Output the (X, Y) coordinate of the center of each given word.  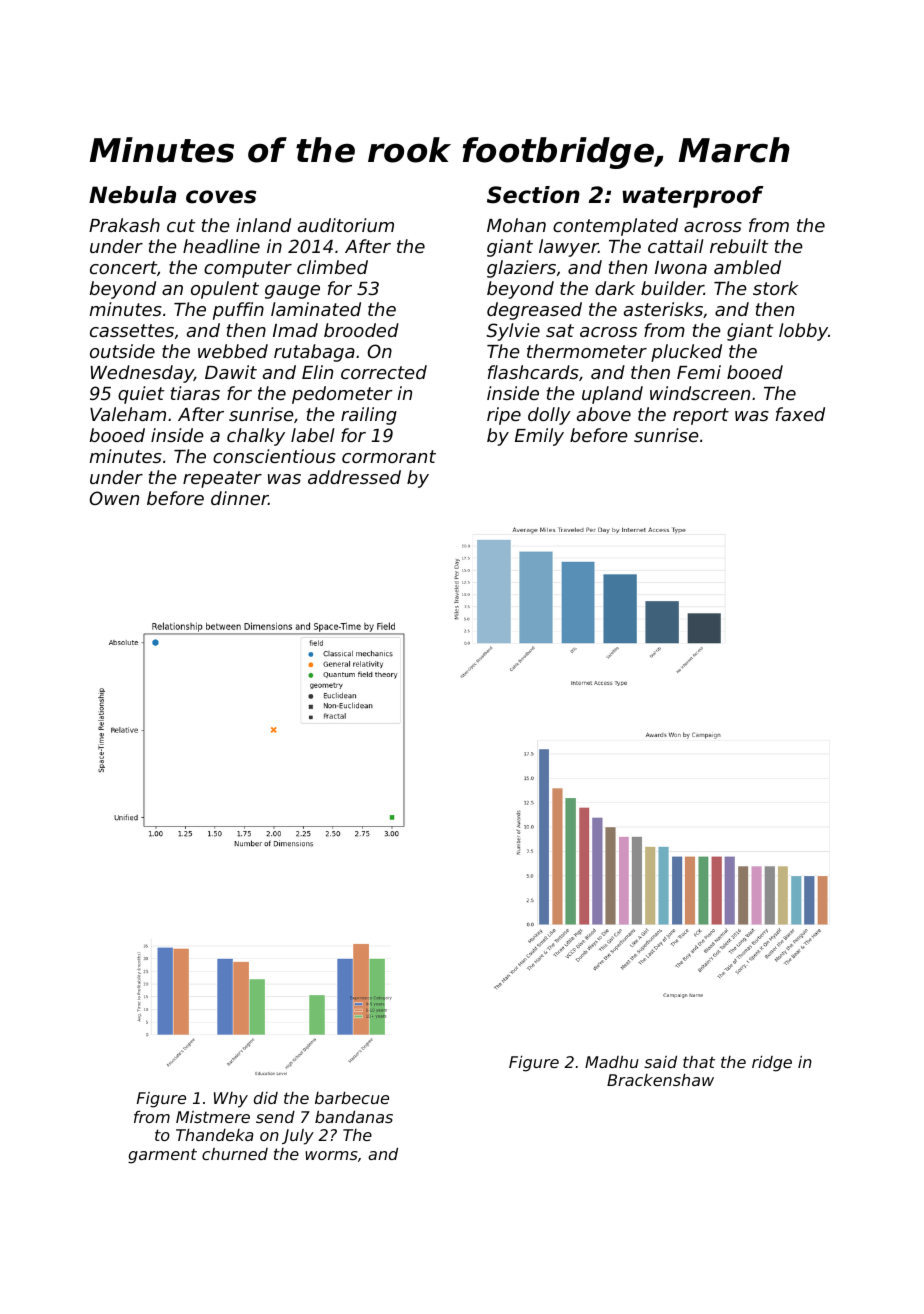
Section (533, 195)
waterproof (692, 197)
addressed (354, 477)
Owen (114, 498)
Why (231, 1100)
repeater (222, 479)
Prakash (124, 225)
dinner (240, 498)
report (701, 416)
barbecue (352, 1098)
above (604, 414)
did (266, 1098)
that (699, 1062)
